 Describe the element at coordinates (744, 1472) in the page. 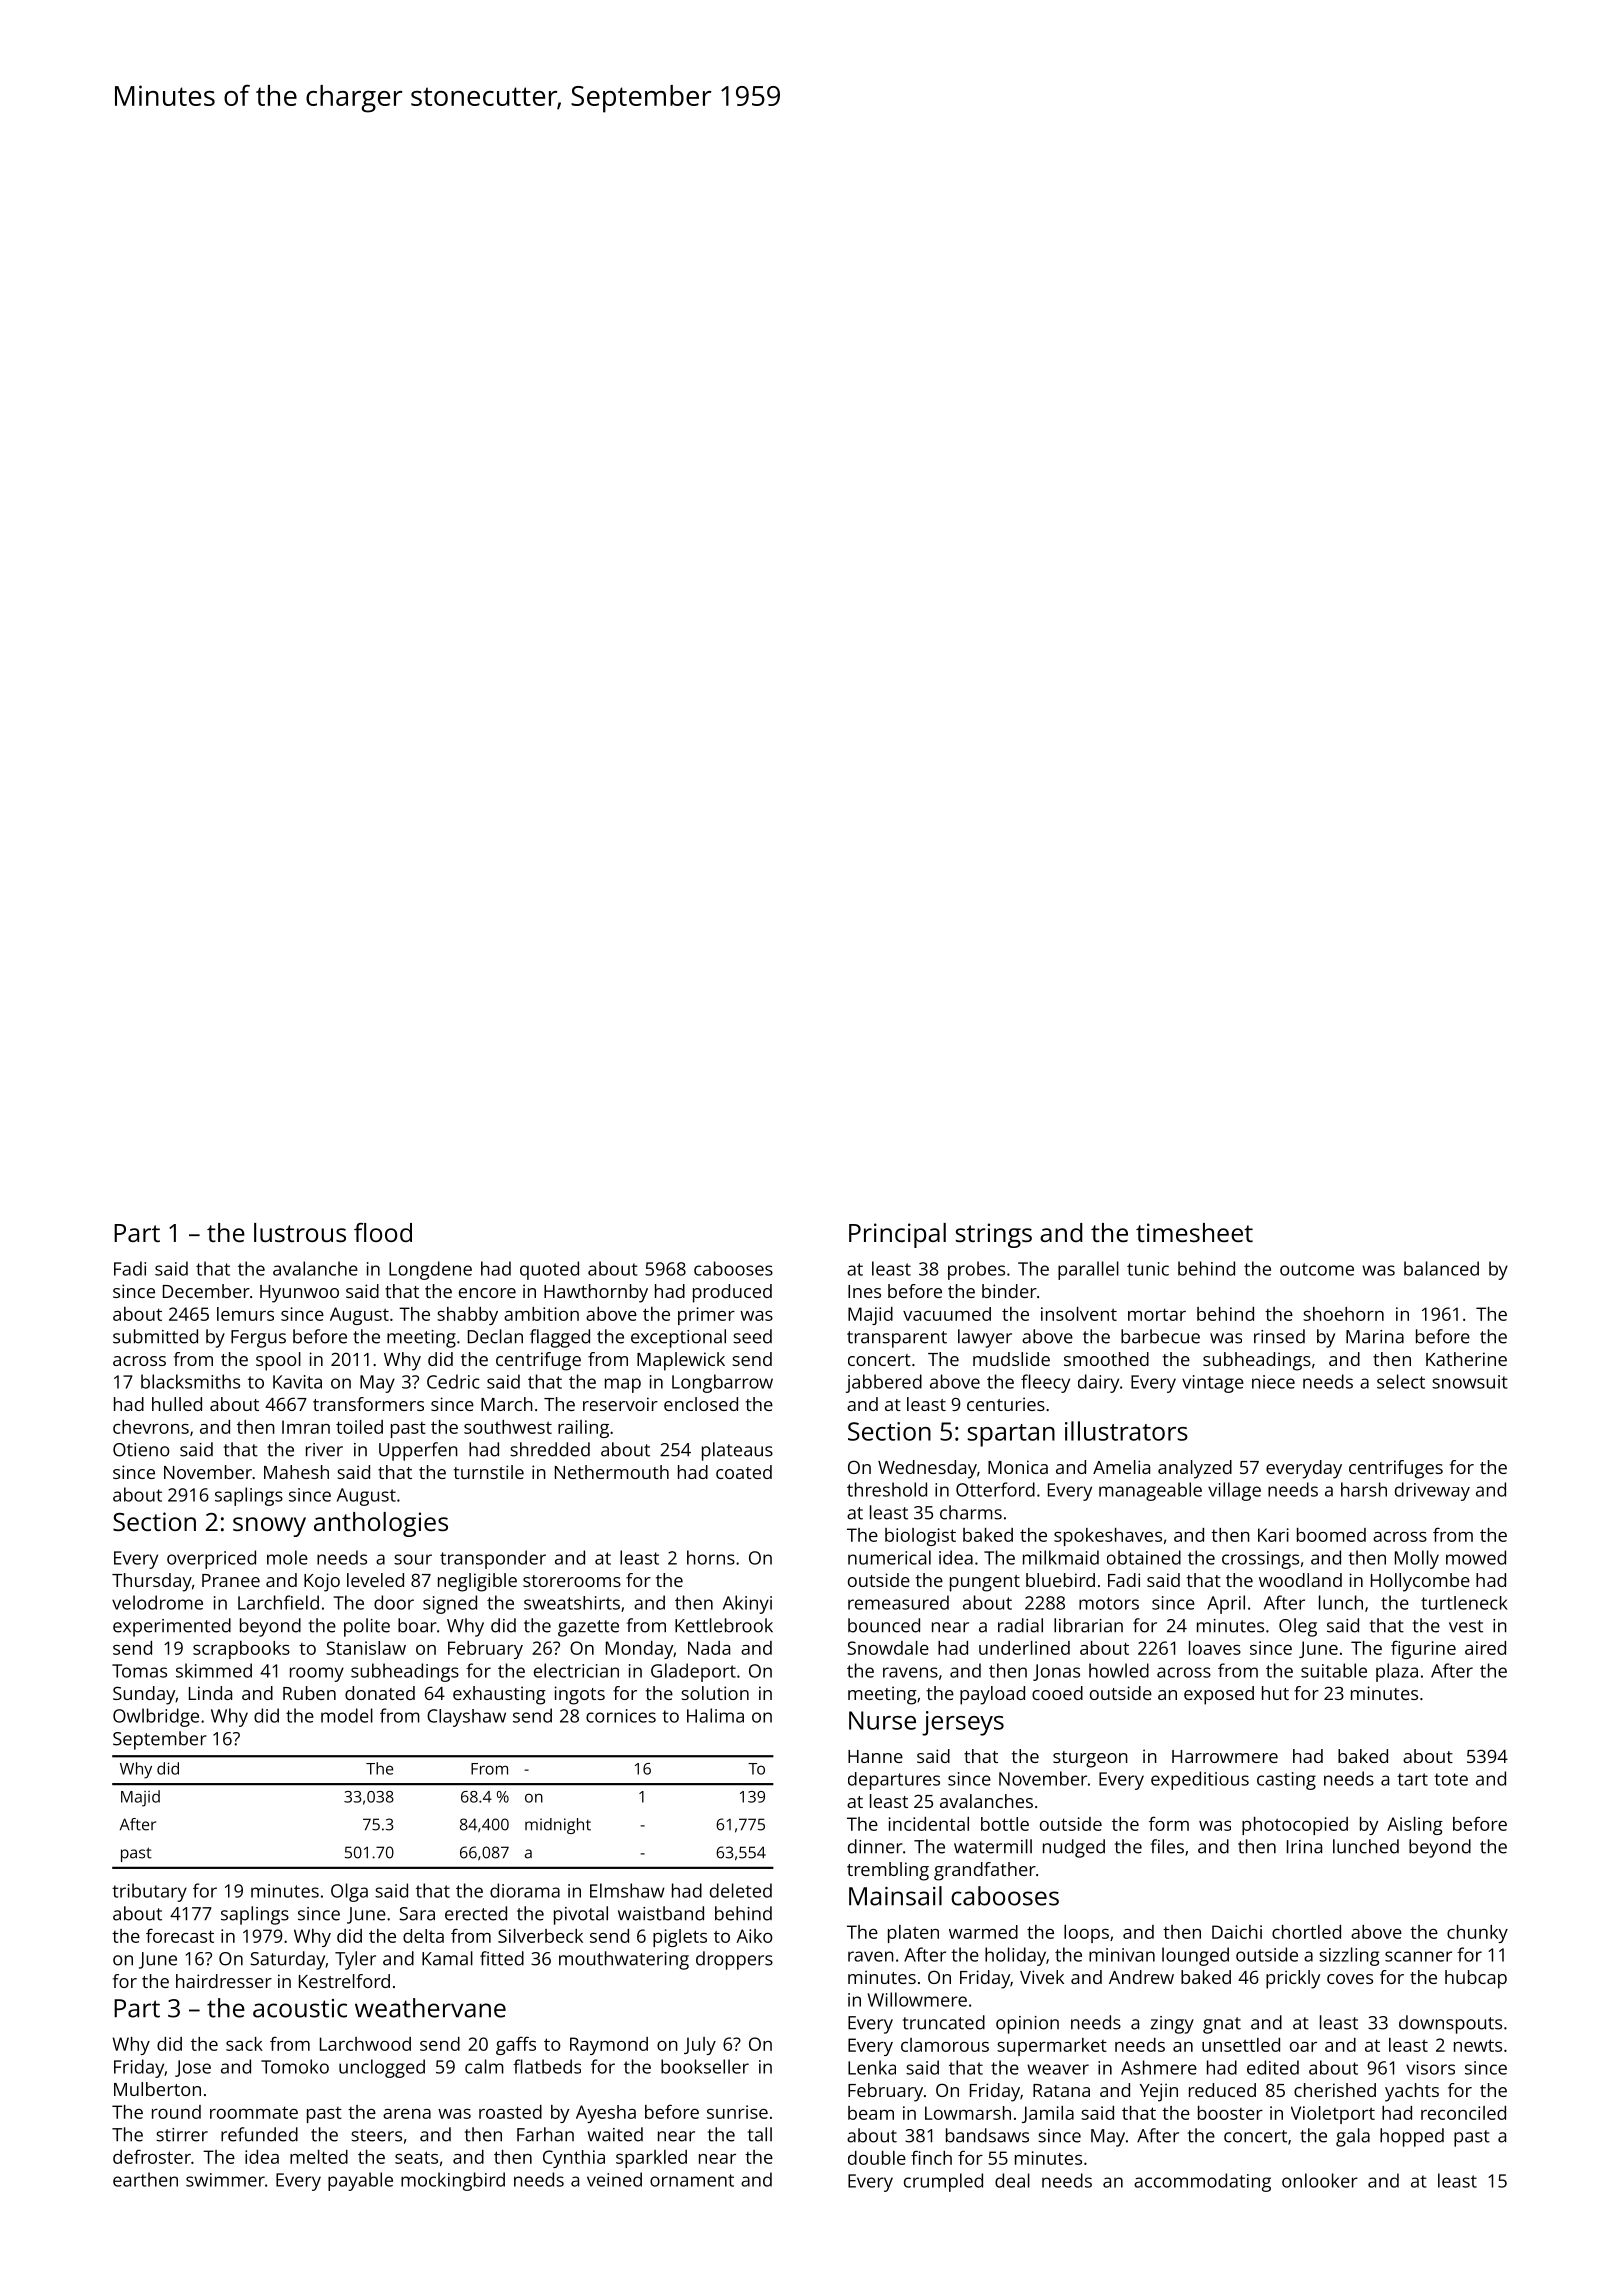

I see `coated` at that location.
